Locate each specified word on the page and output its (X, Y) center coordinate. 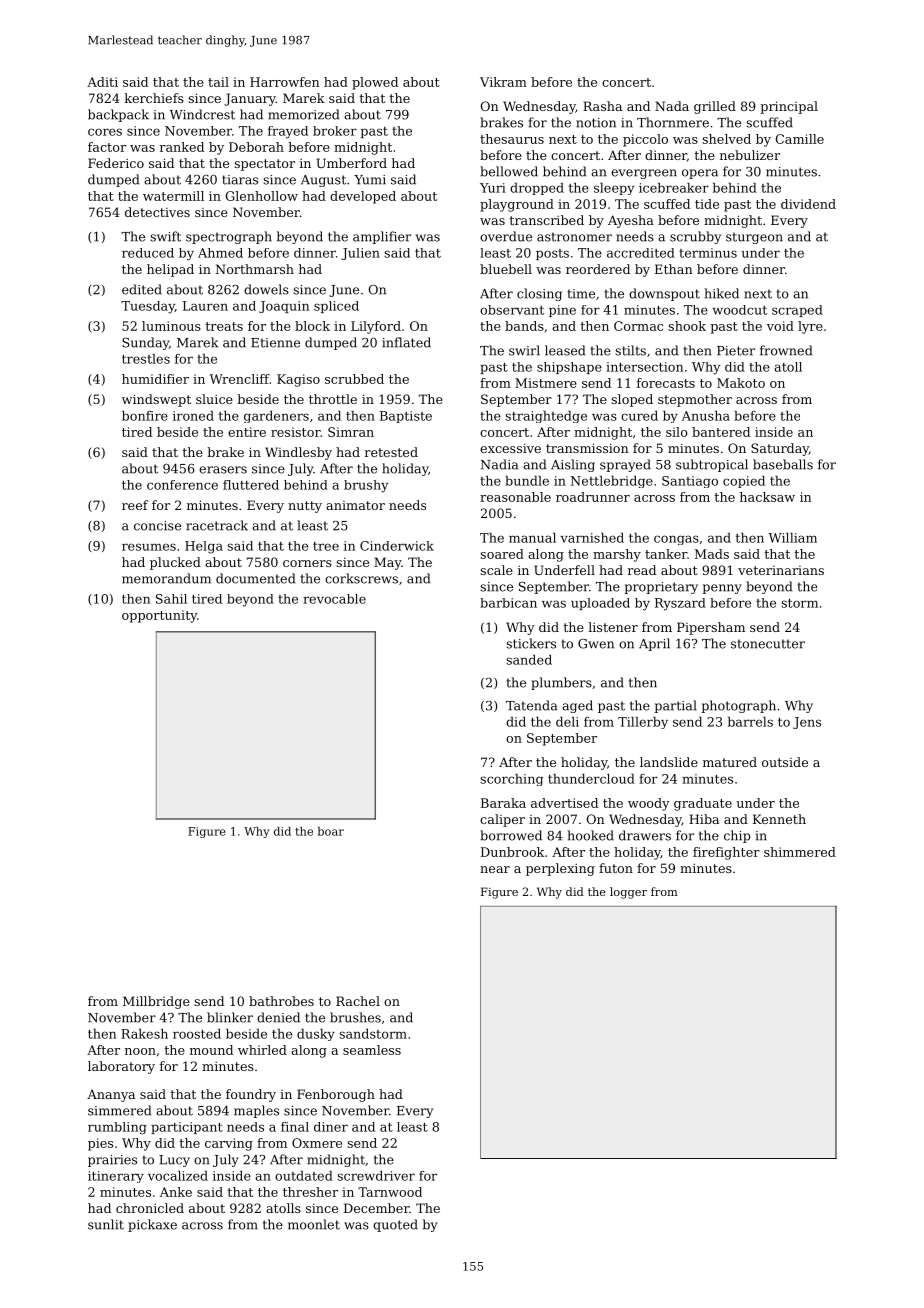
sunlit (106, 1224)
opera (700, 174)
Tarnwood (390, 1192)
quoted (395, 1225)
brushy (366, 486)
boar (331, 831)
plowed (375, 83)
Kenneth (779, 819)
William (792, 538)
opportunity (159, 616)
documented (255, 578)
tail (218, 82)
